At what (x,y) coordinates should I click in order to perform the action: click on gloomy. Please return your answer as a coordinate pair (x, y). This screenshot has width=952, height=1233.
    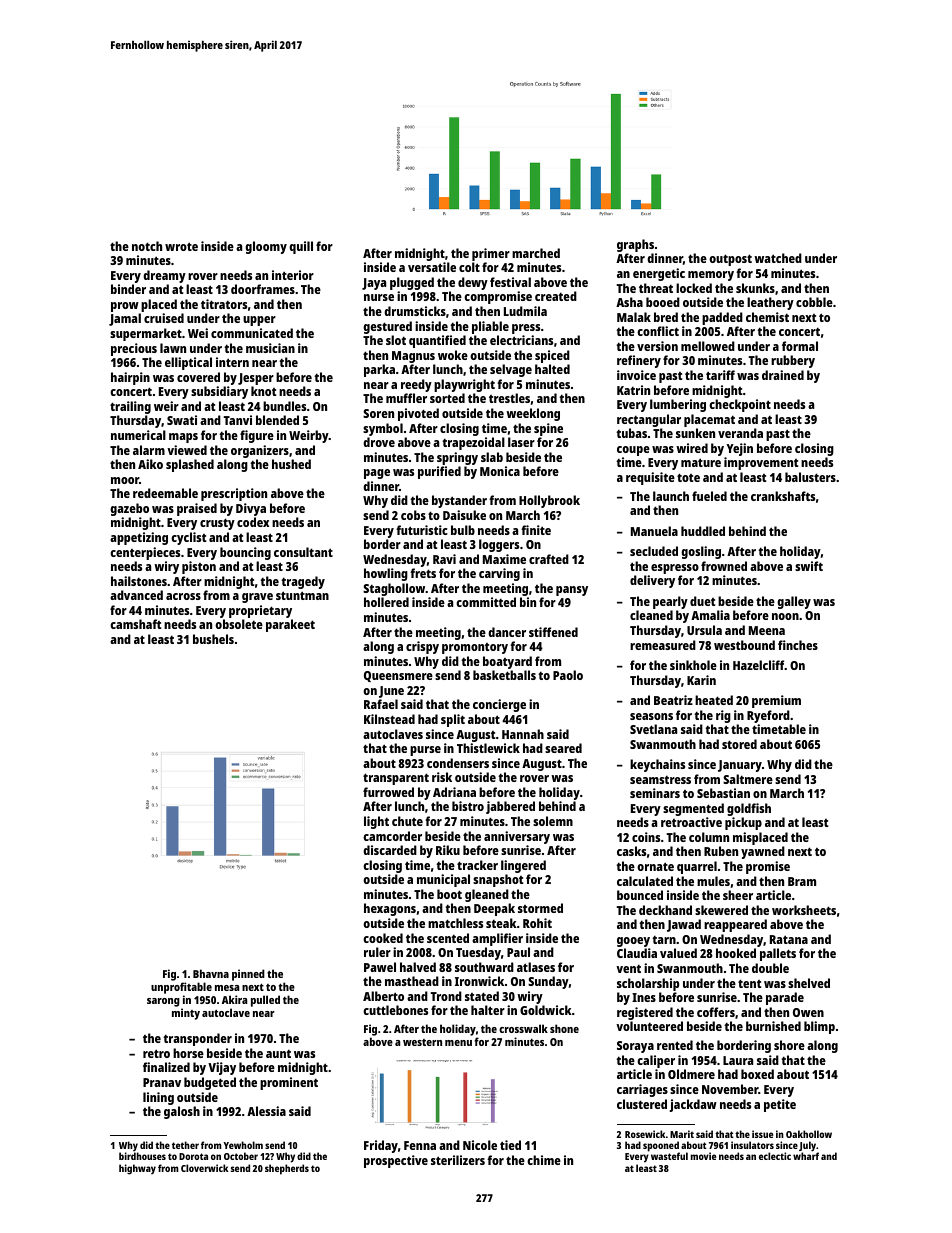
    Looking at the image, I should click on (266, 247).
